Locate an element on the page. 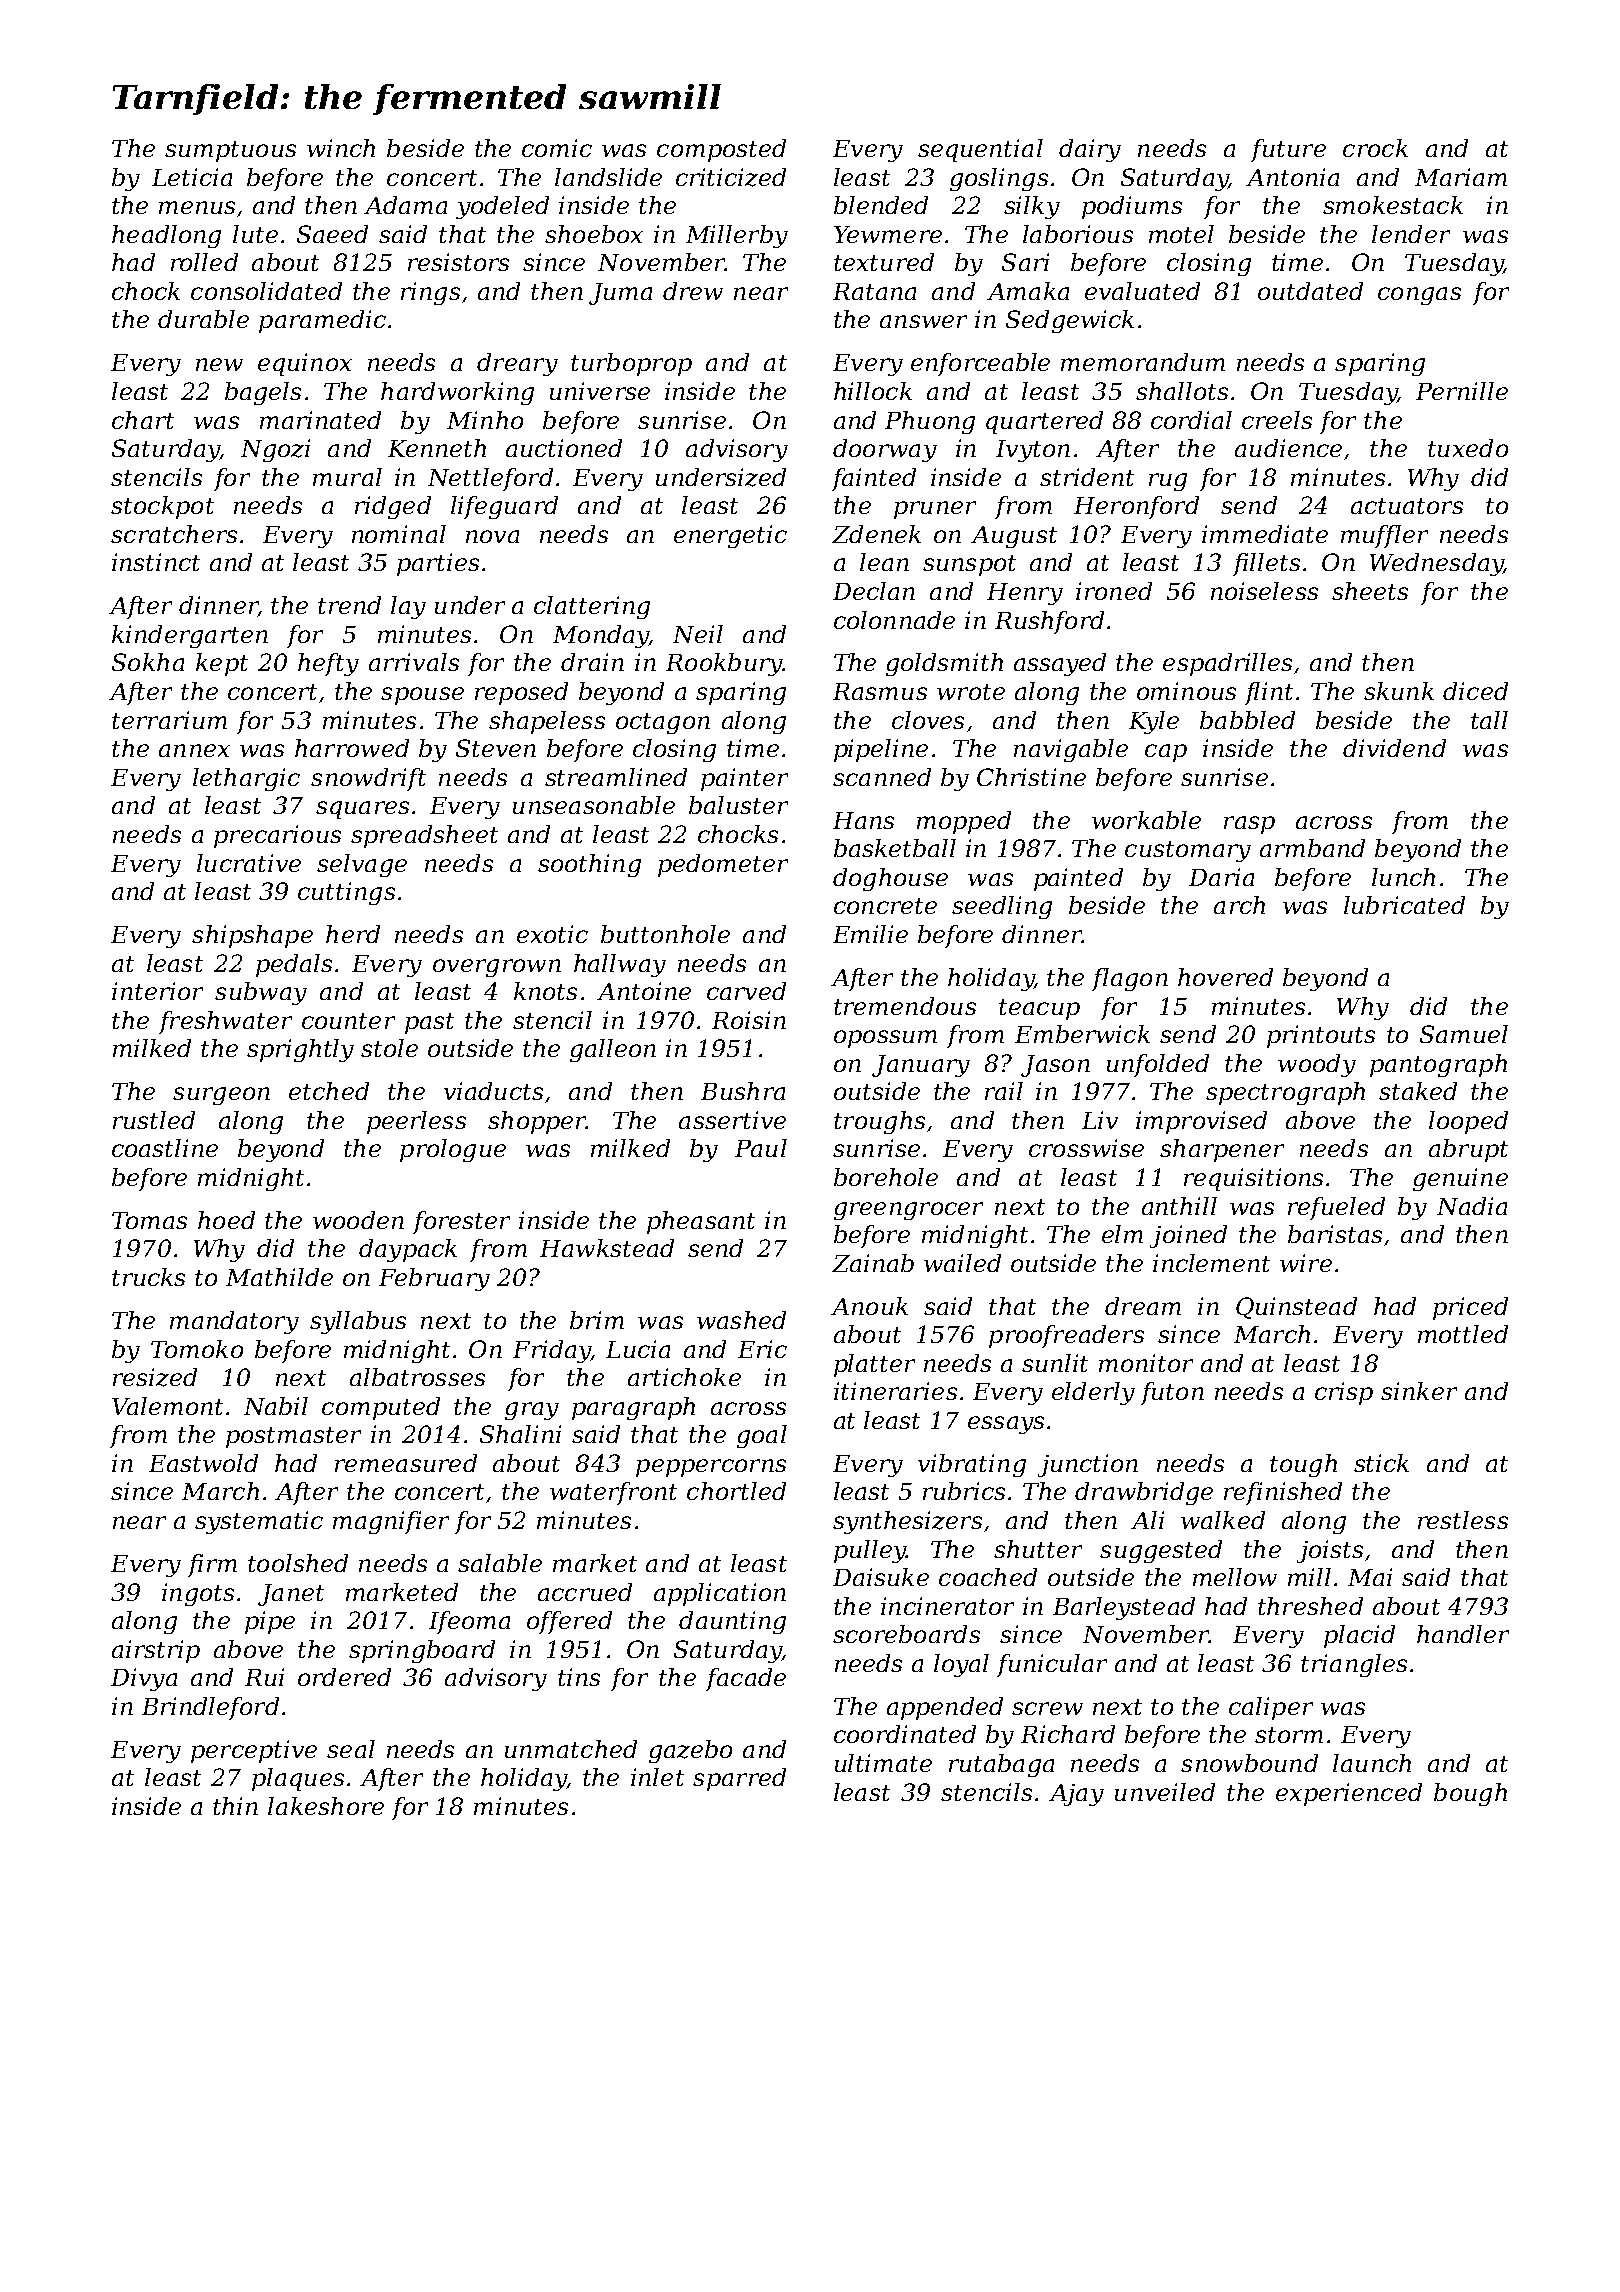  hovered is located at coordinates (1225, 977).
